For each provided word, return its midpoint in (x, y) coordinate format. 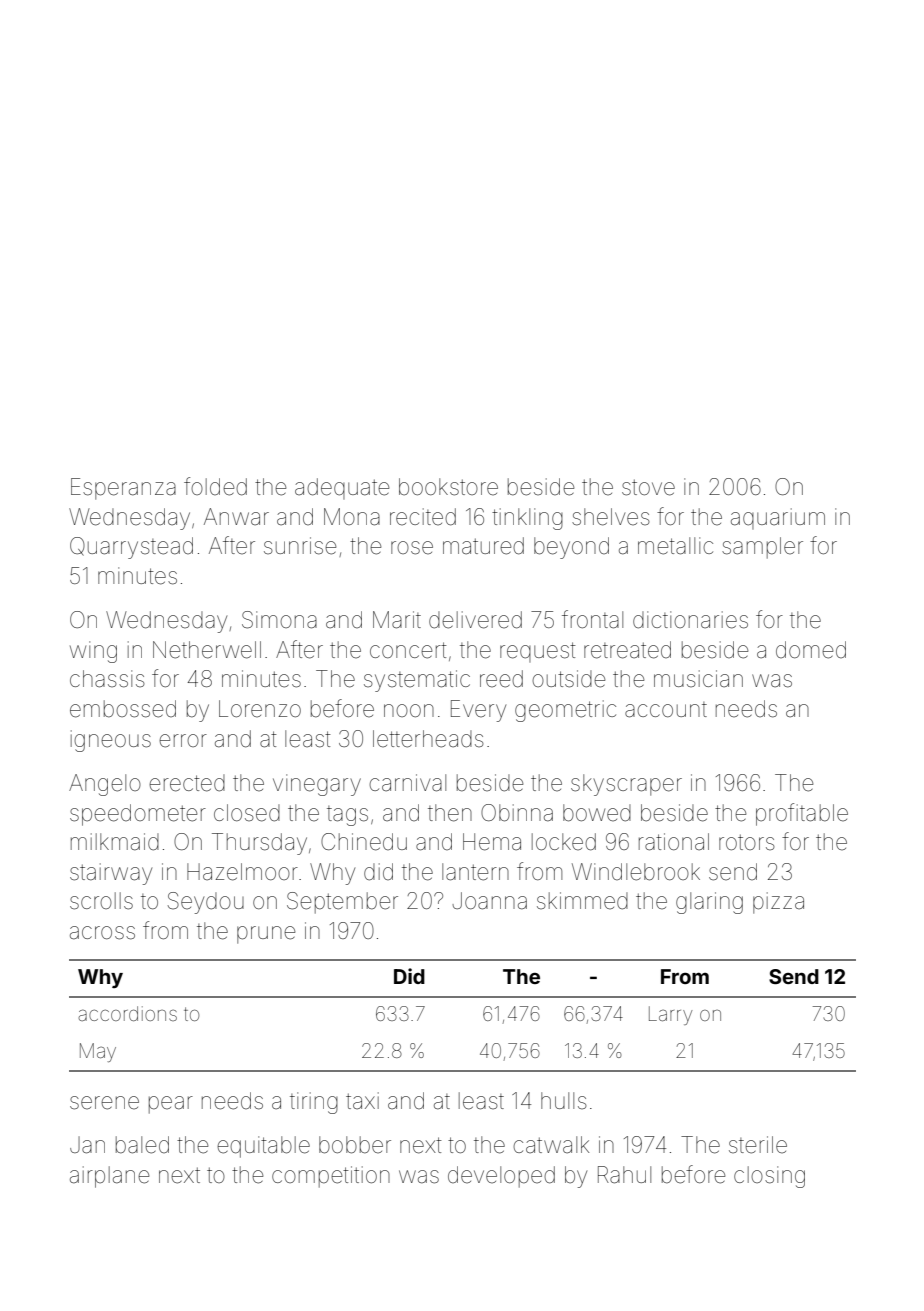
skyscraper (626, 785)
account (666, 710)
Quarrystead (131, 548)
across (102, 933)
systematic (417, 681)
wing (93, 652)
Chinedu (364, 842)
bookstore (448, 487)
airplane (109, 1177)
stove (648, 487)
